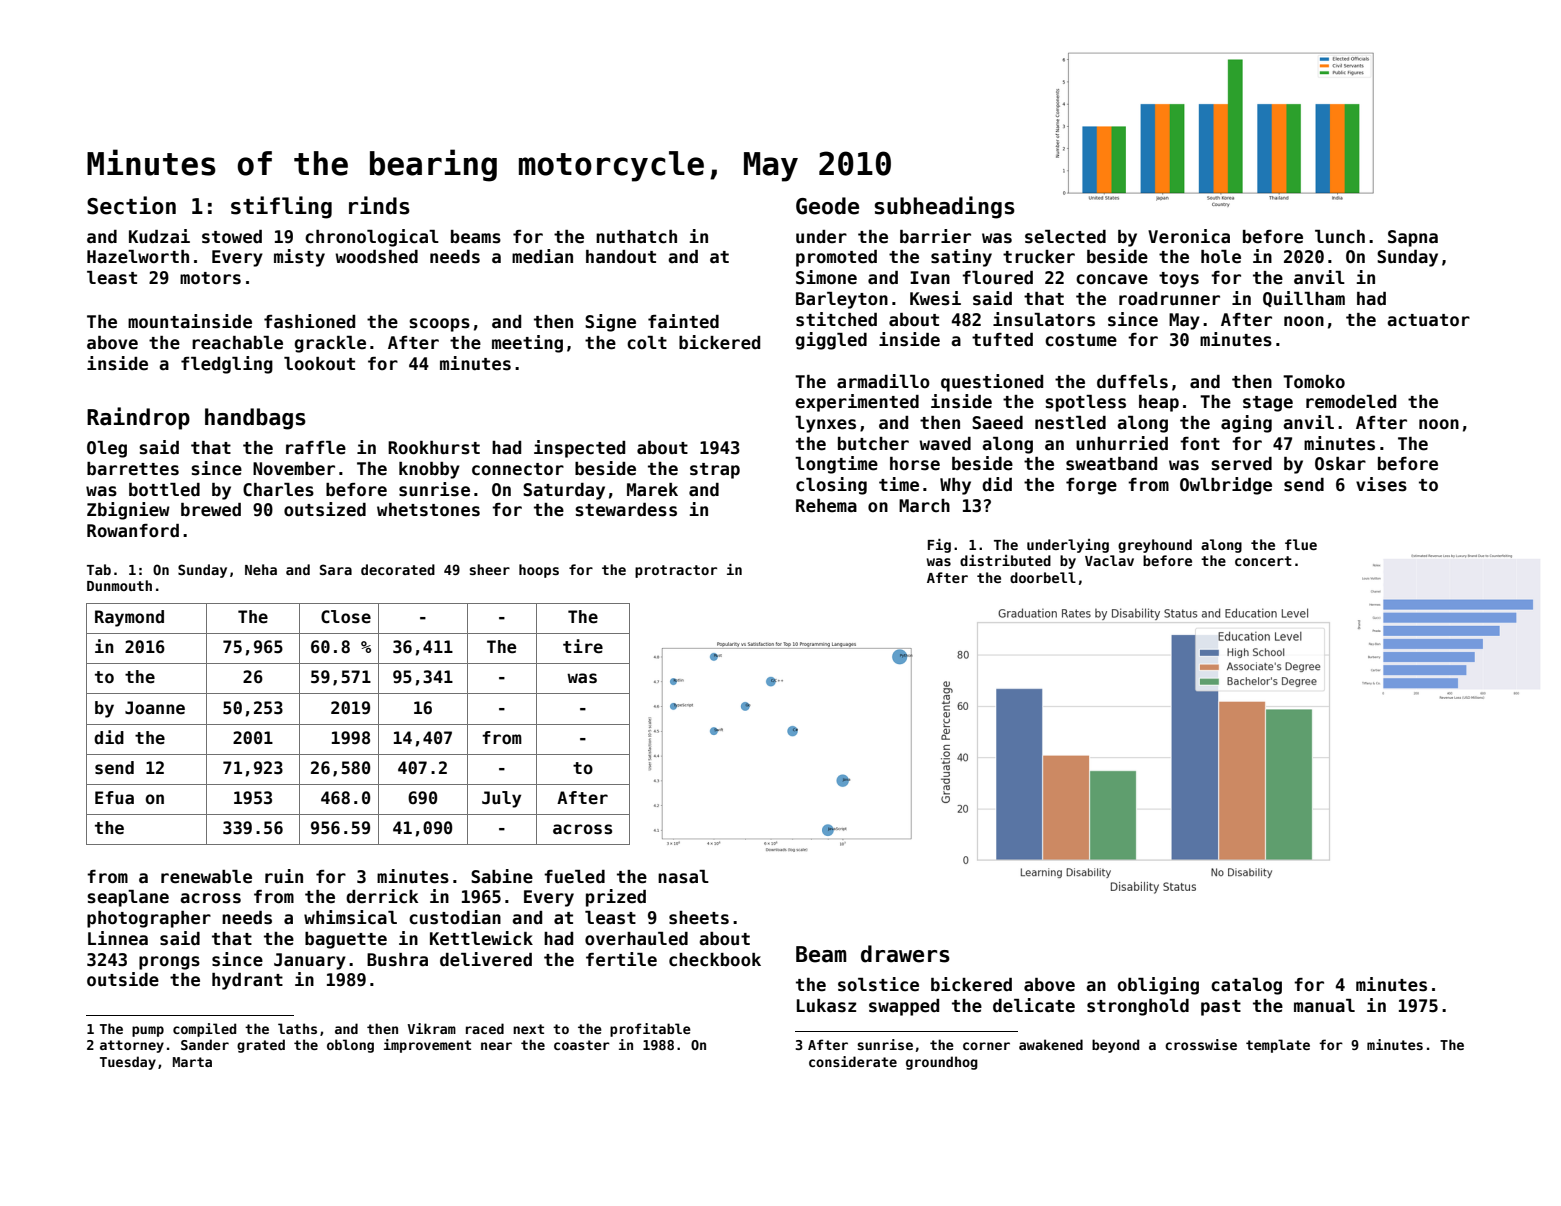 The height and width of the screenshot is (1206, 1561). Describe the element at coordinates (1340, 237) in the screenshot. I see `lunch` at that location.
